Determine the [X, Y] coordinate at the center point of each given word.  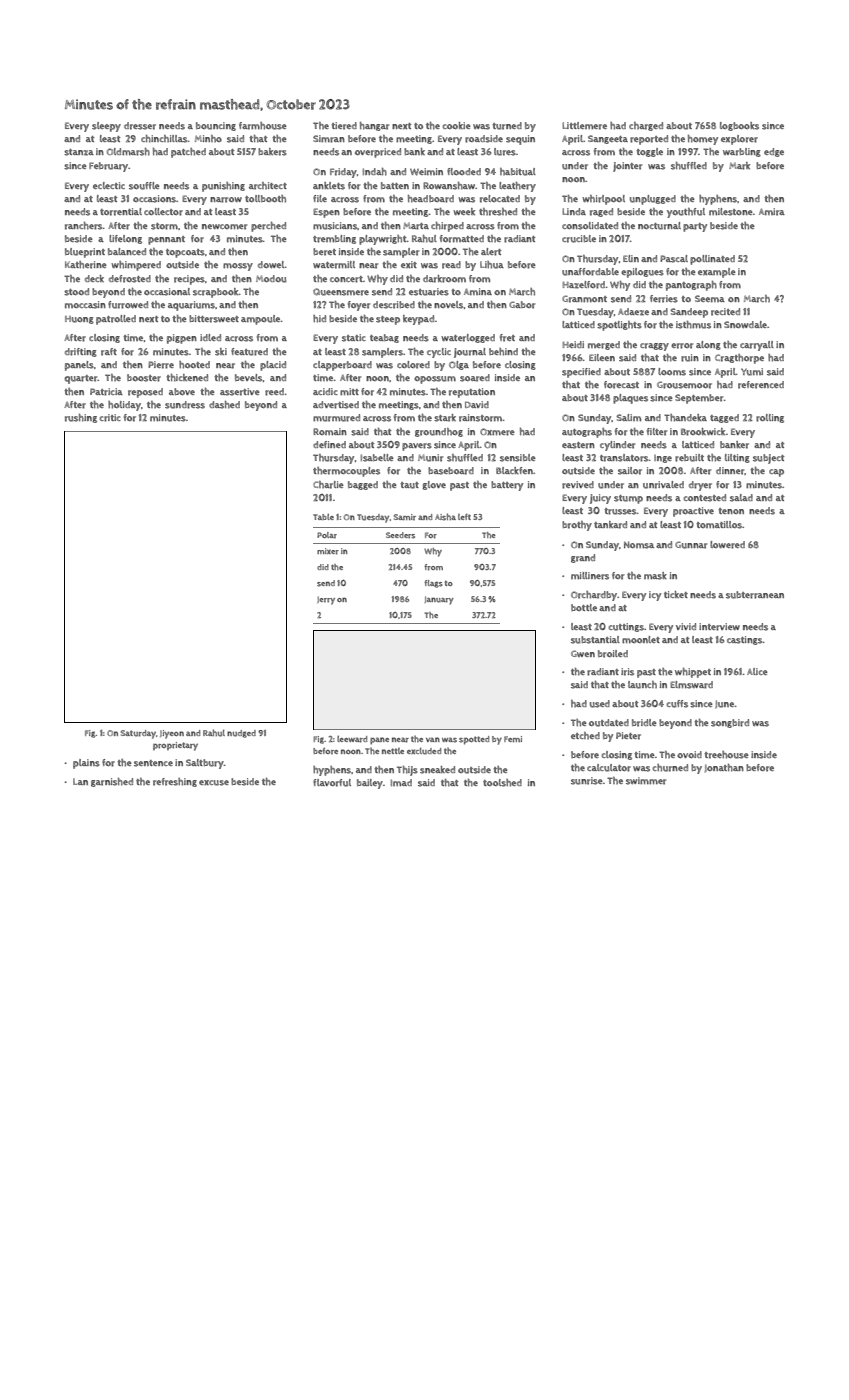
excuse [214, 783]
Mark [739, 166]
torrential [121, 212]
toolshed [502, 783]
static [354, 338]
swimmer [646, 781]
